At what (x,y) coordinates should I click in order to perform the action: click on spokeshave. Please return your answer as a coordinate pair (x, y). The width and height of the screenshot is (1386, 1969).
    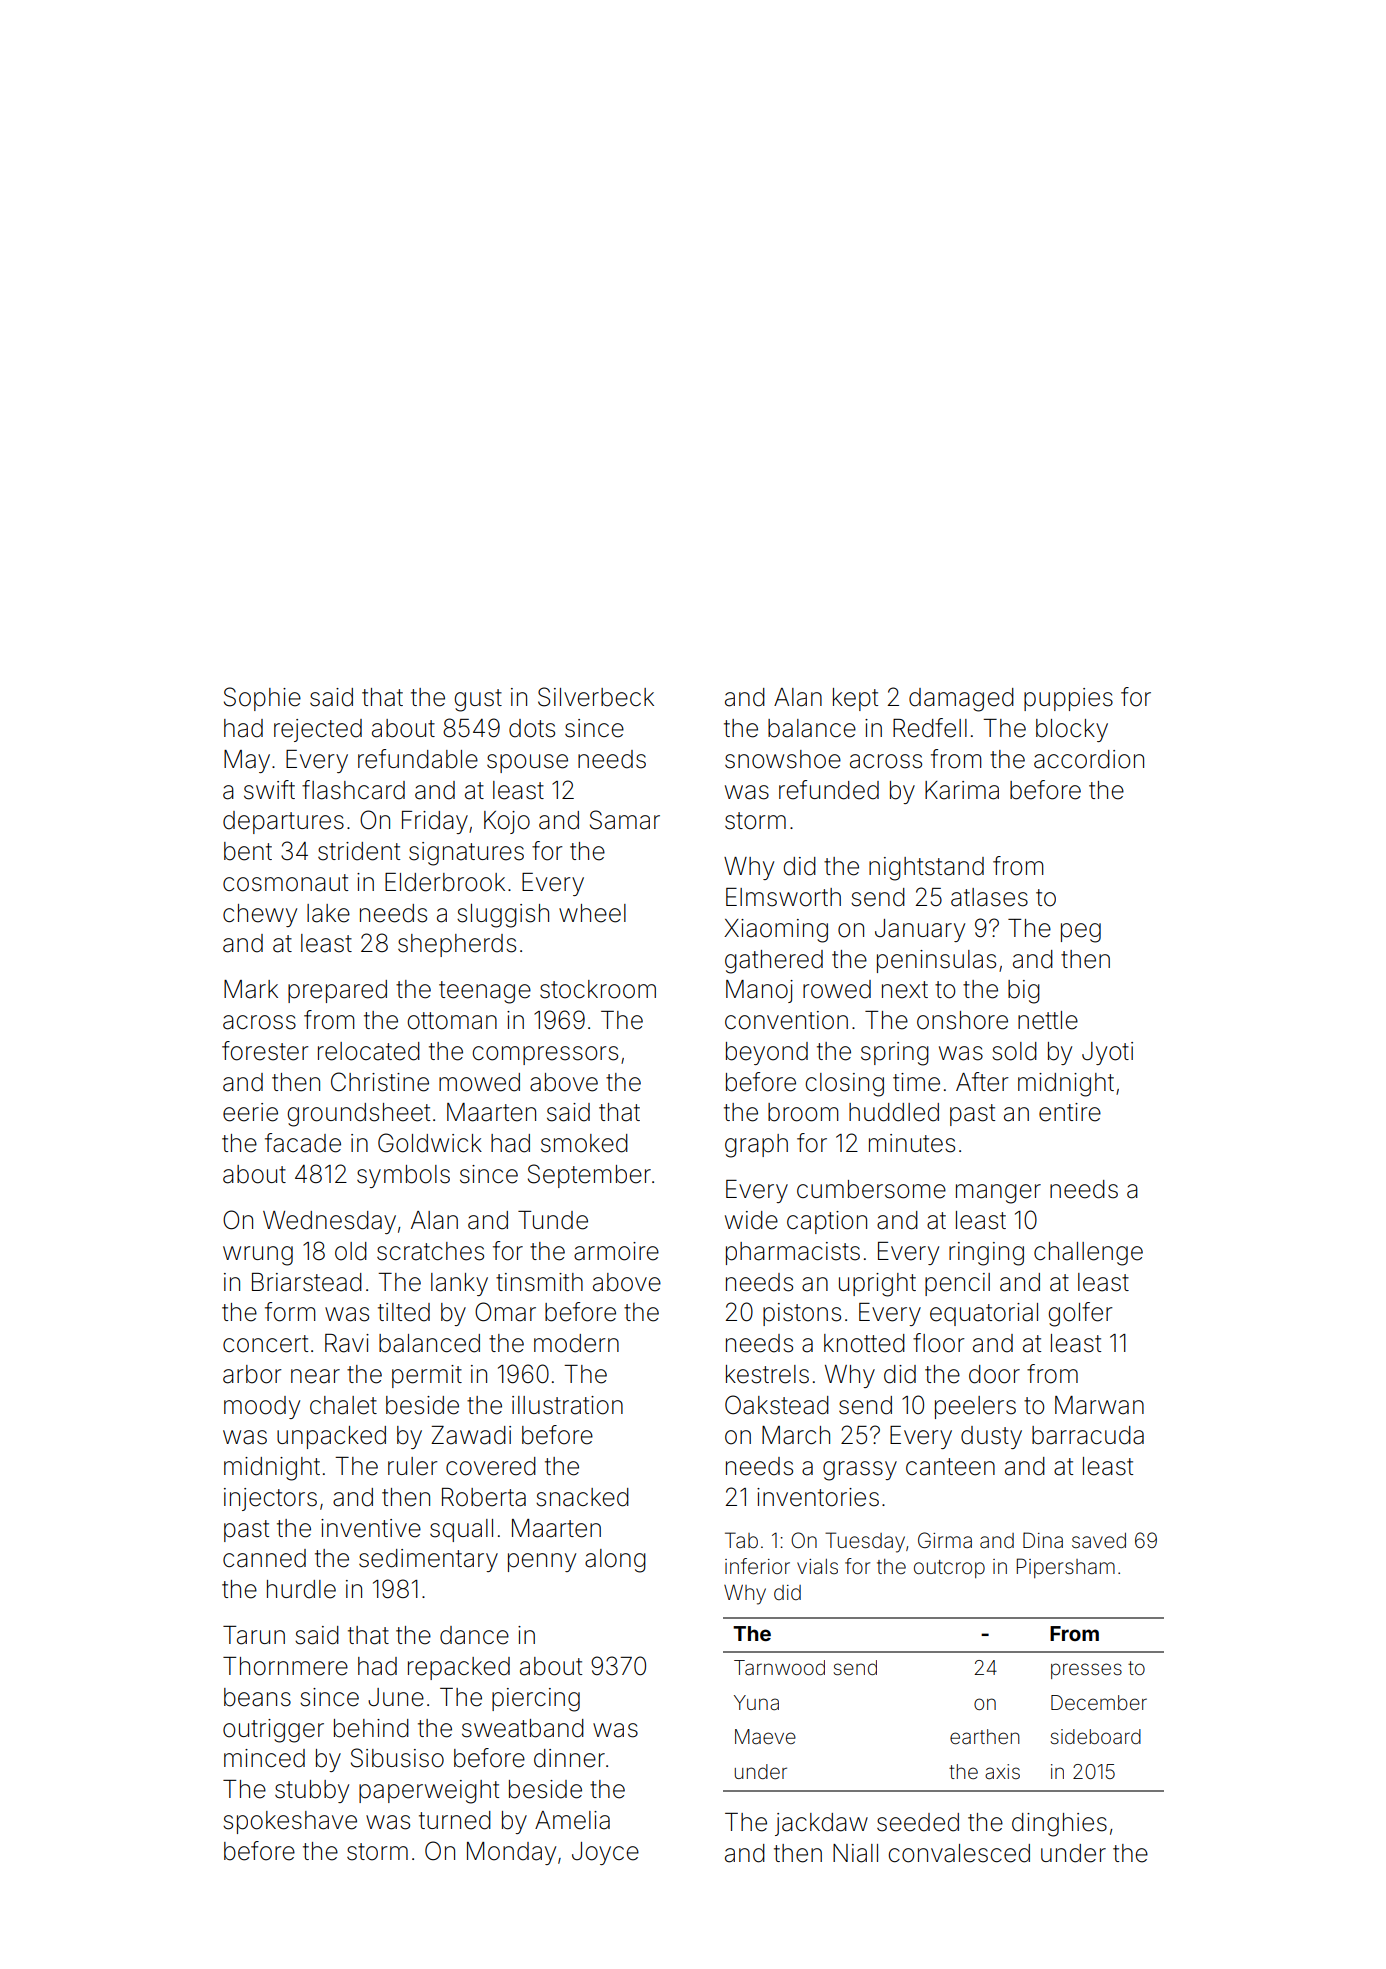
    Looking at the image, I should click on (290, 1822).
